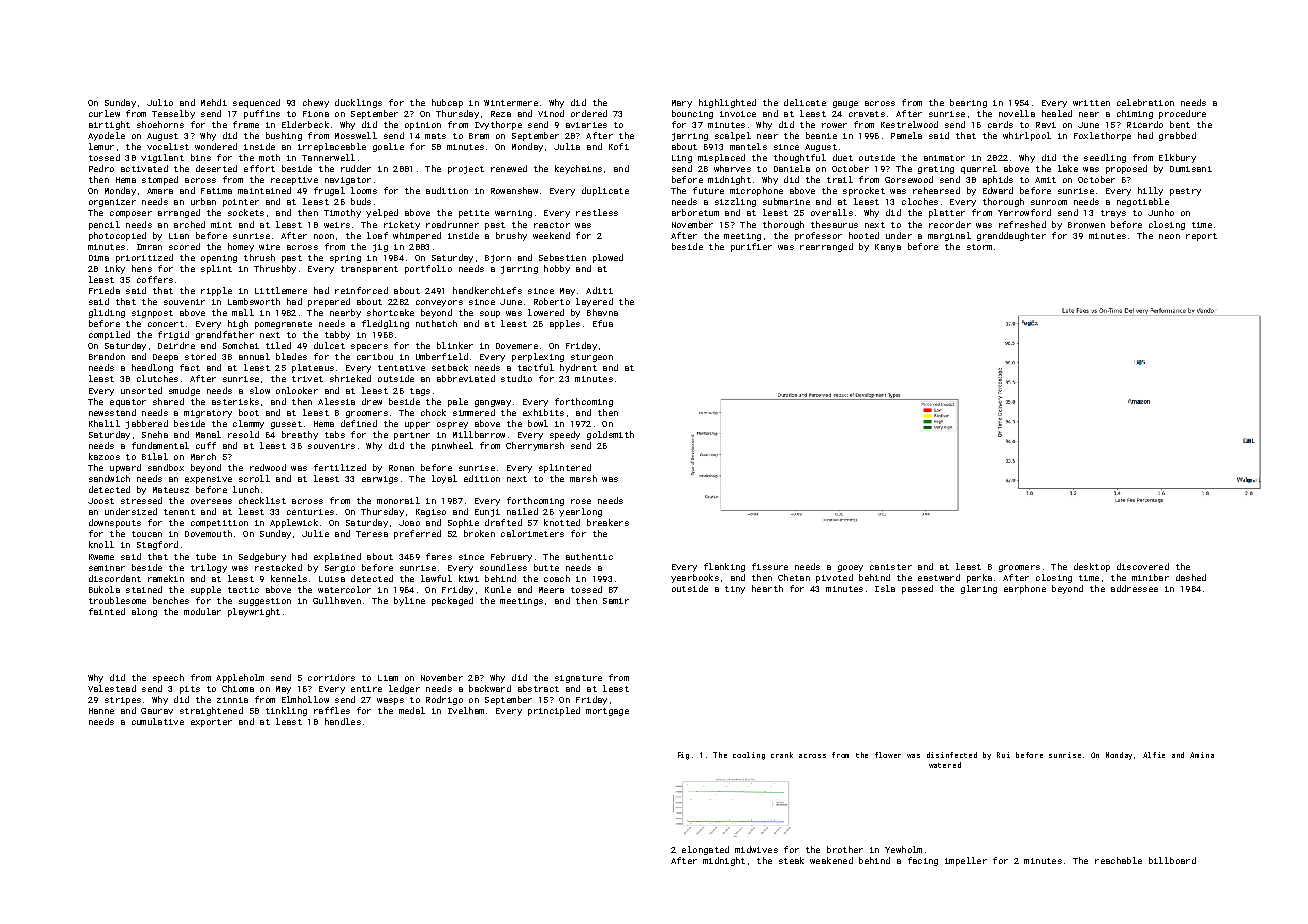 The height and width of the screenshot is (924, 1308). I want to click on boot, so click(249, 412).
